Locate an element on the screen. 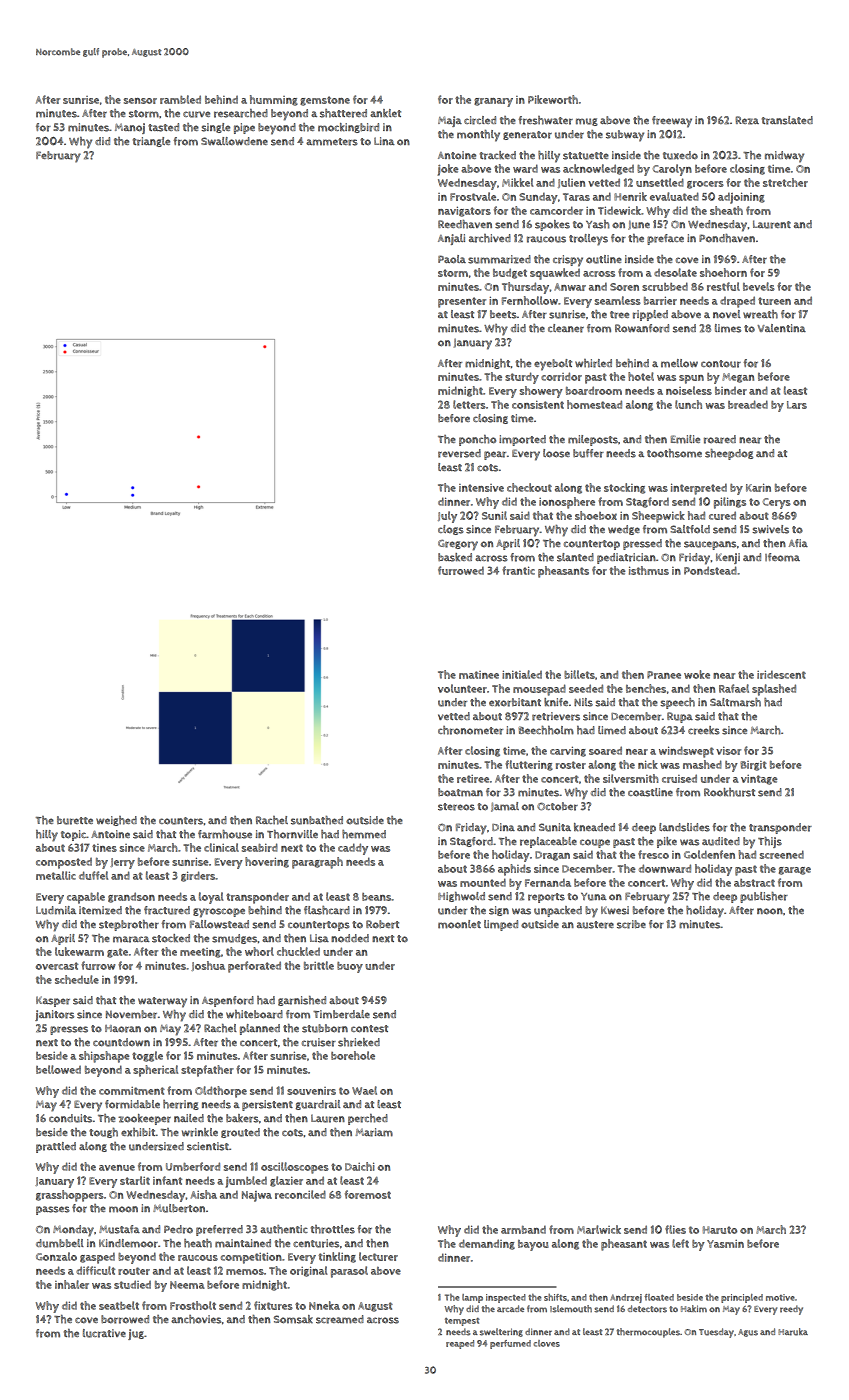 This screenshot has height=1400, width=849. clogs is located at coordinates (451, 530).
